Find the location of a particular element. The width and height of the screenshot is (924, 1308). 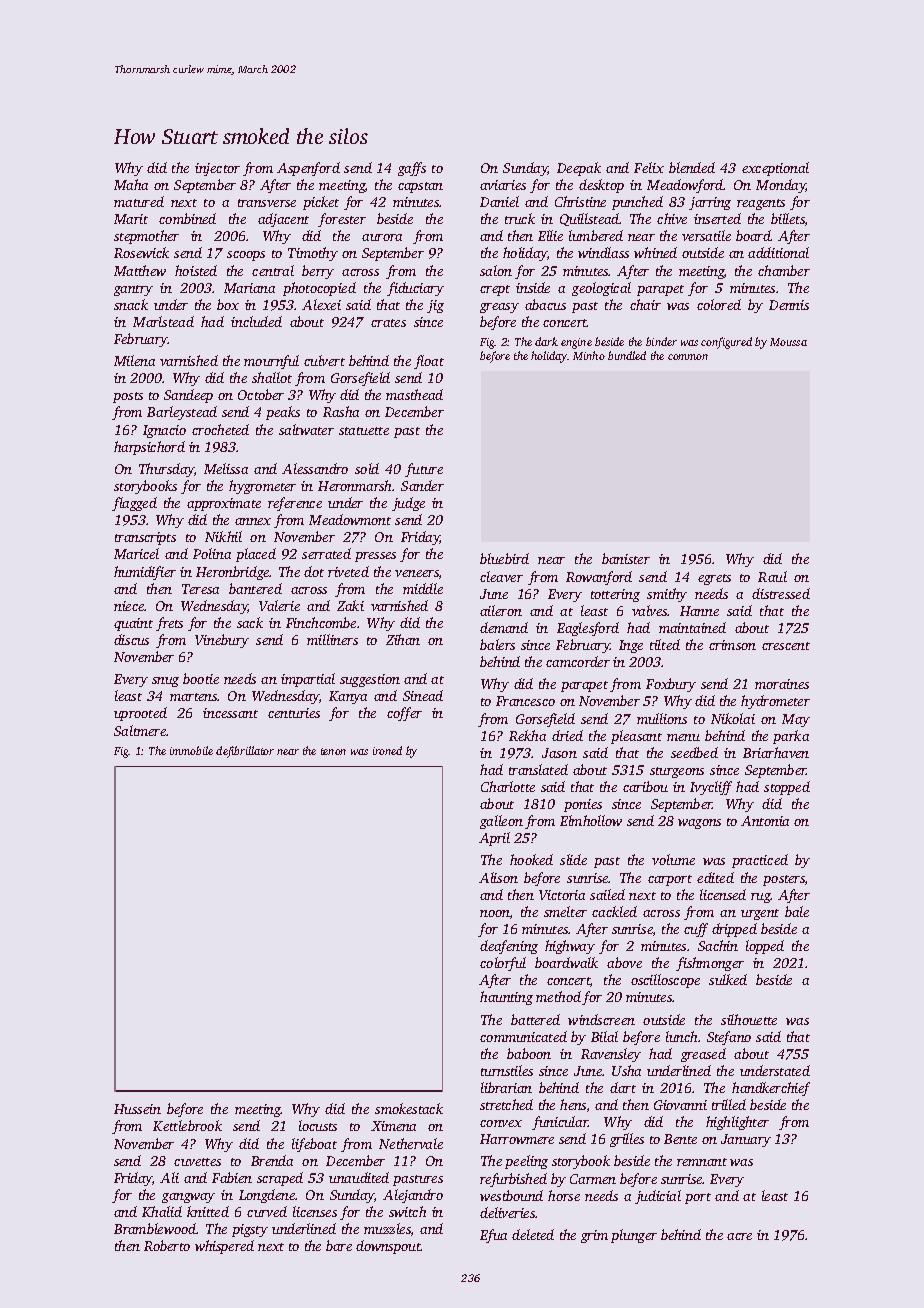

banister is located at coordinates (626, 558).
